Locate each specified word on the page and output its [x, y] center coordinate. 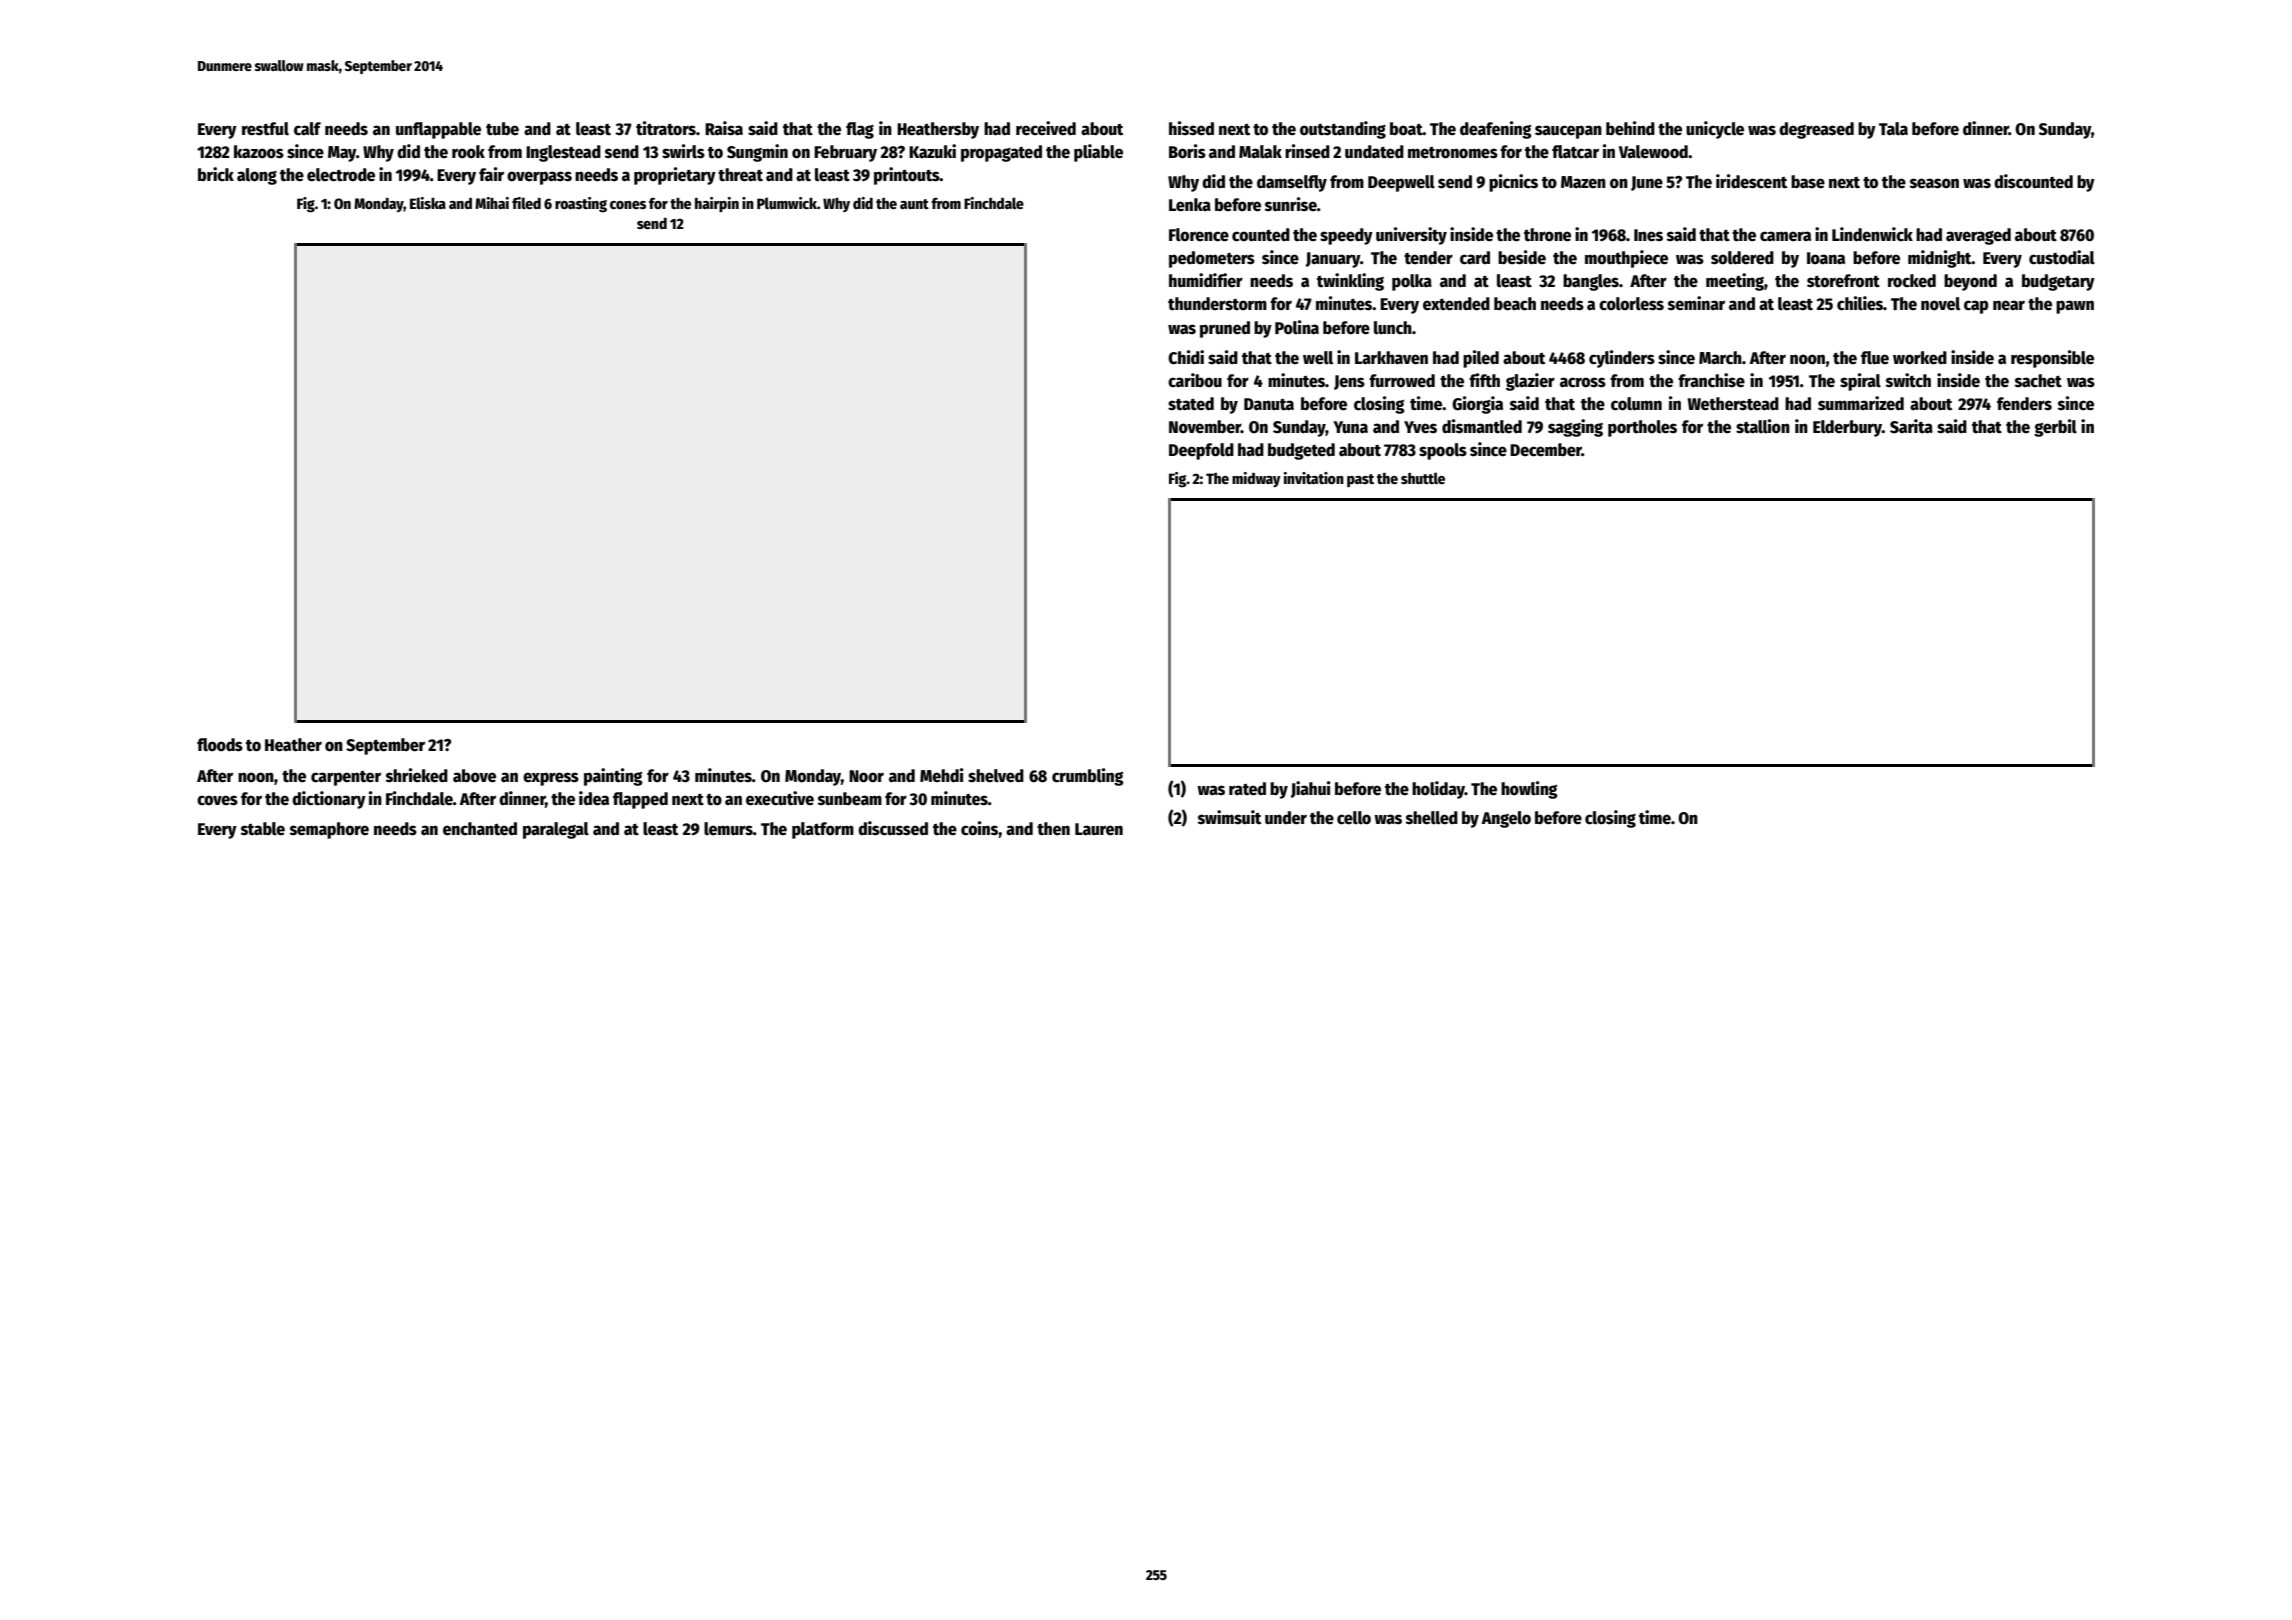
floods [220, 745]
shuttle [1423, 478]
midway [1256, 479]
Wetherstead [1733, 404]
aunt [914, 204]
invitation [1314, 478]
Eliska [428, 203]
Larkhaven [1391, 358]
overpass [539, 178]
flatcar [1575, 152]
